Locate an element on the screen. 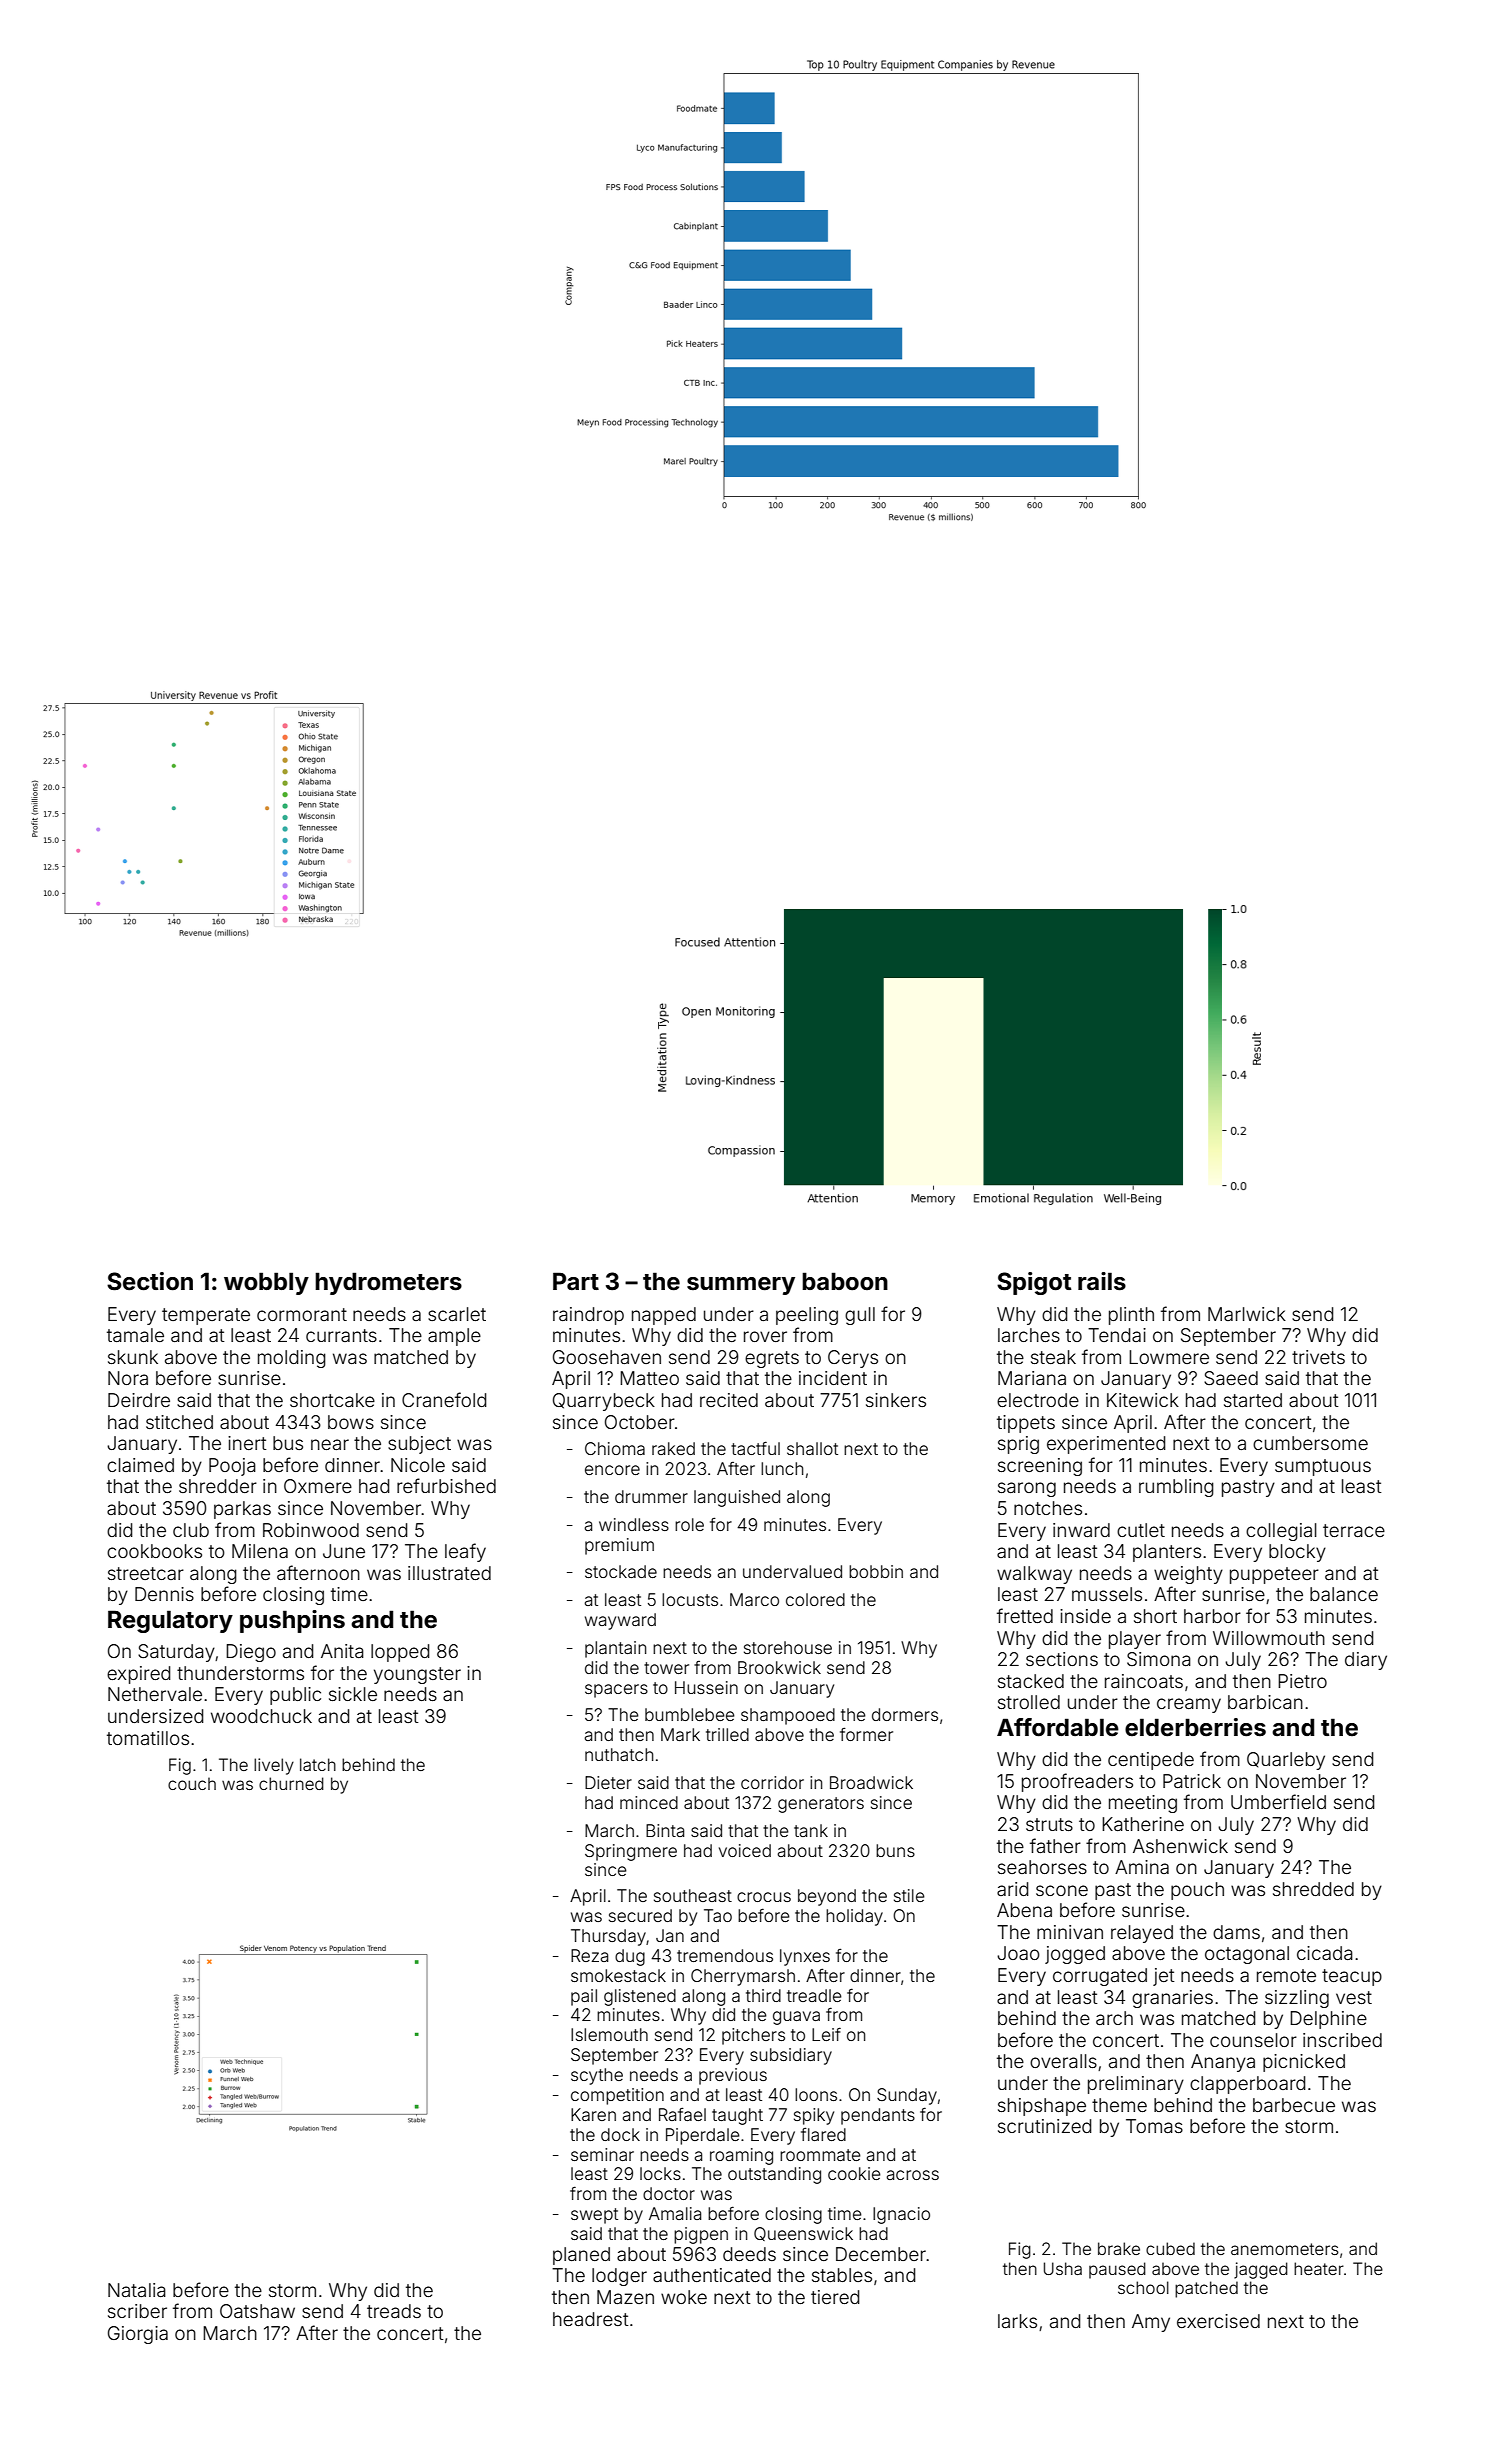  planed is located at coordinates (581, 2256).
